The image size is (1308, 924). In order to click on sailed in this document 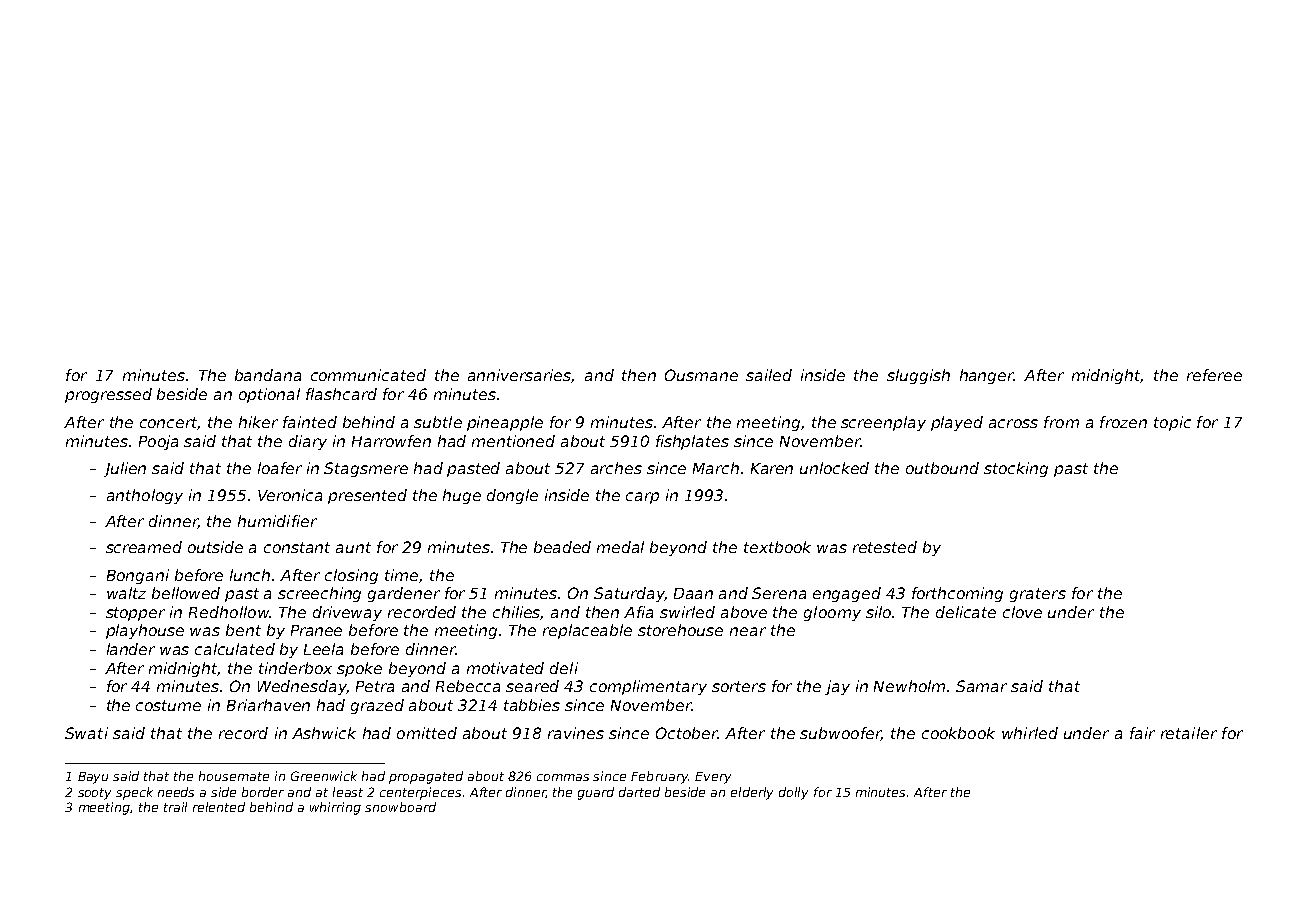, I will do `click(769, 375)`.
